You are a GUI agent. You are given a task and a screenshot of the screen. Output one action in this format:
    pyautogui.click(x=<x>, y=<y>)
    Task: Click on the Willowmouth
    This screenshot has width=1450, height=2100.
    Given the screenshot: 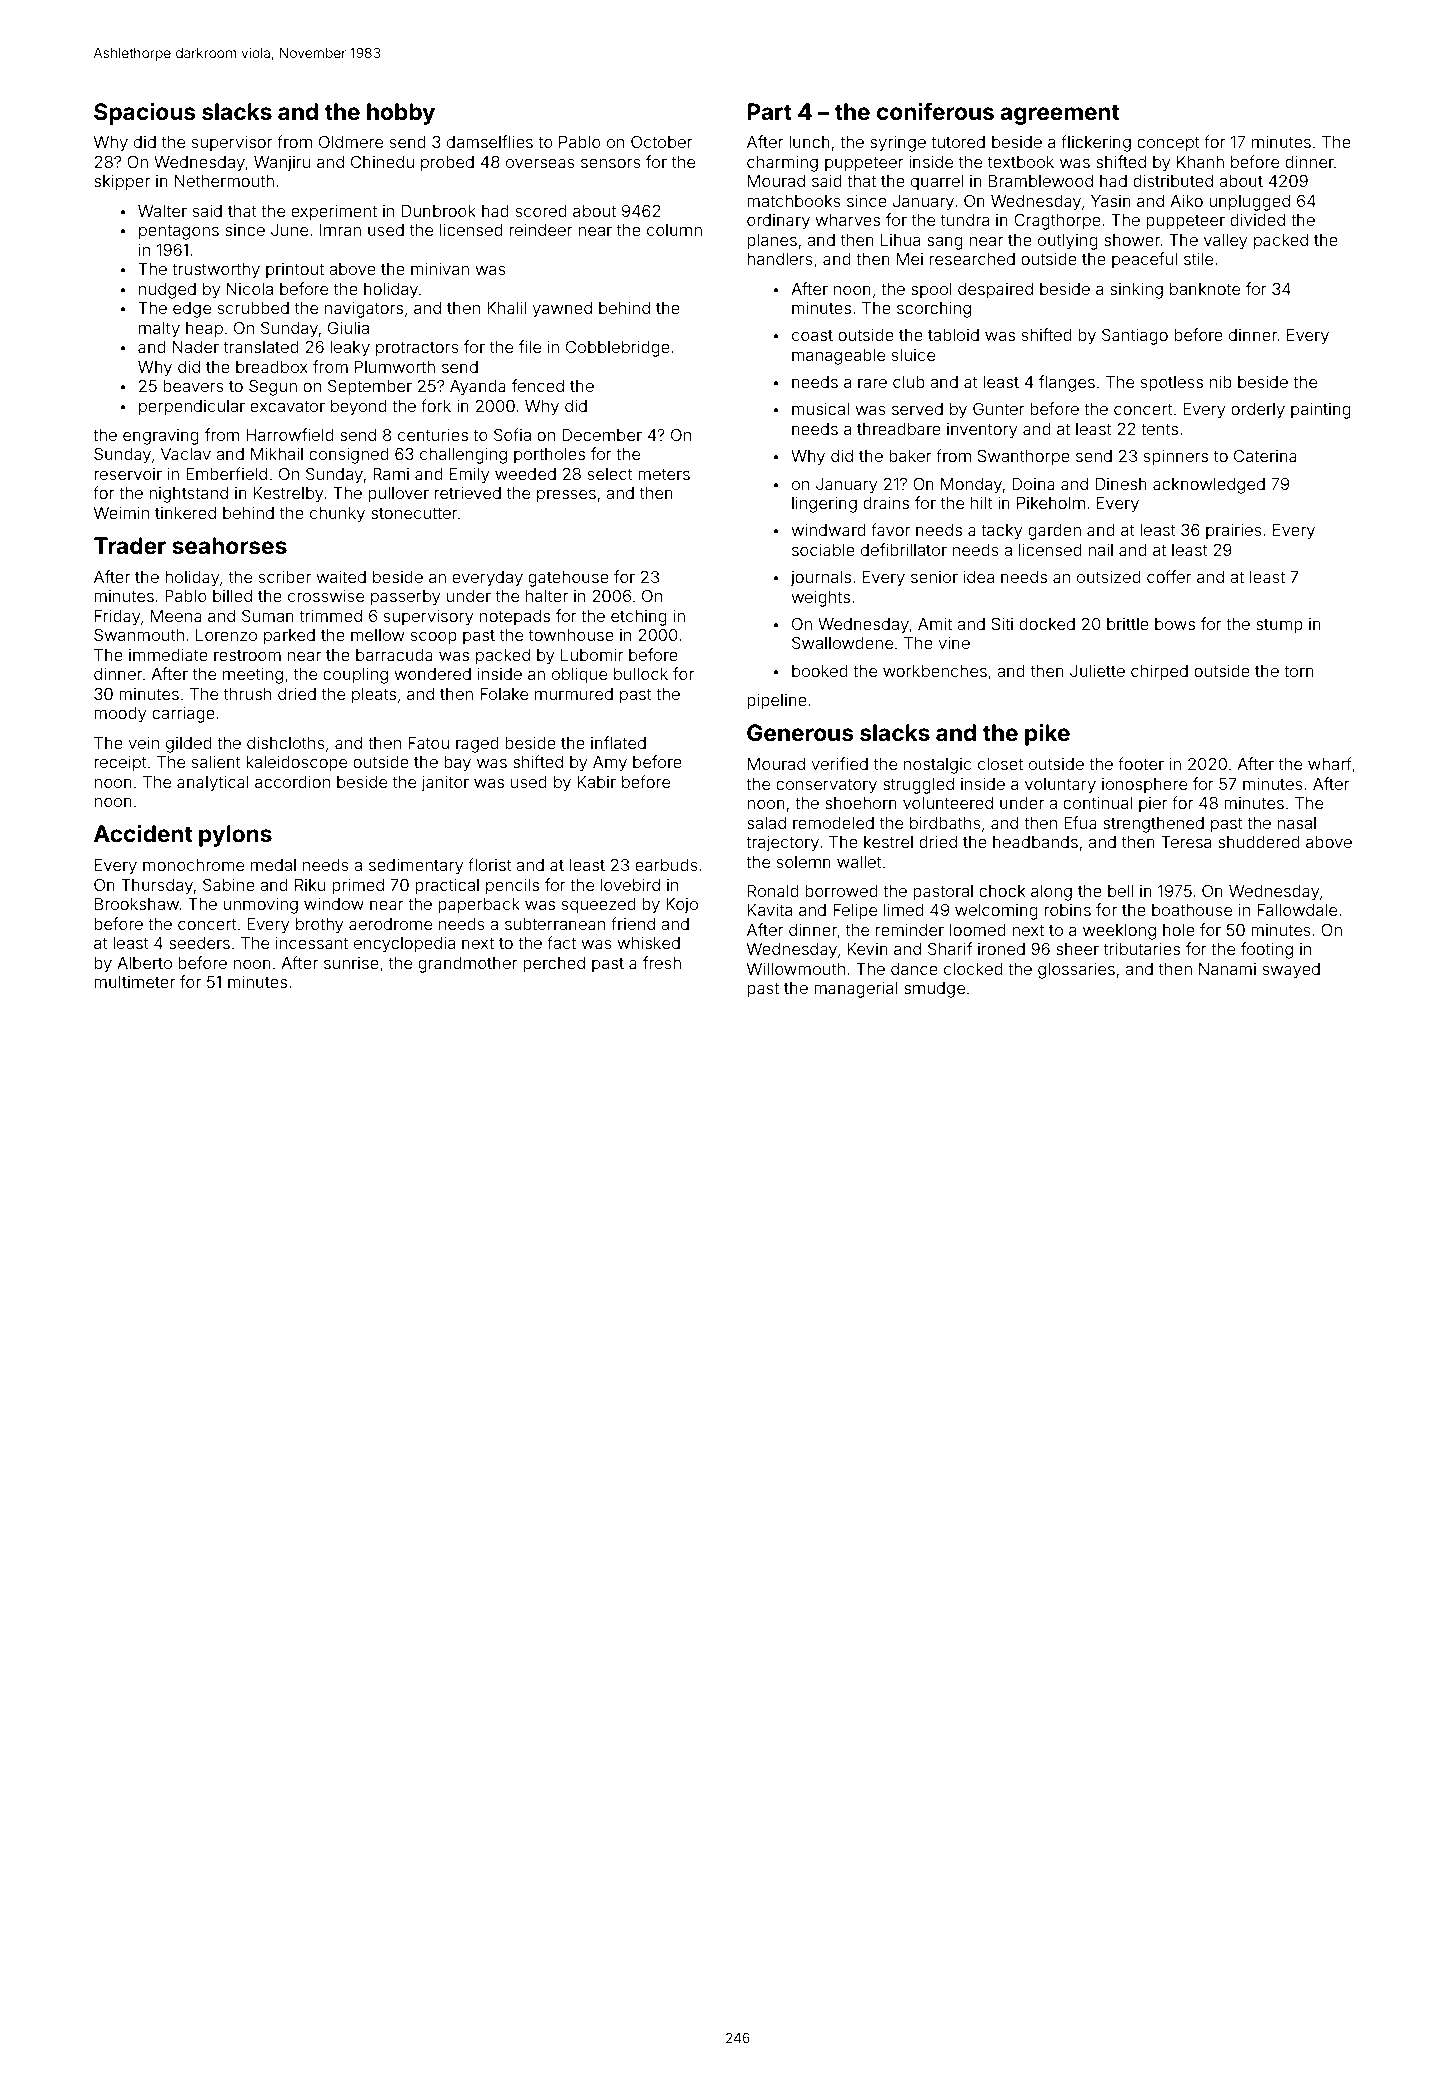 What is the action you would take?
    pyautogui.click(x=796, y=969)
